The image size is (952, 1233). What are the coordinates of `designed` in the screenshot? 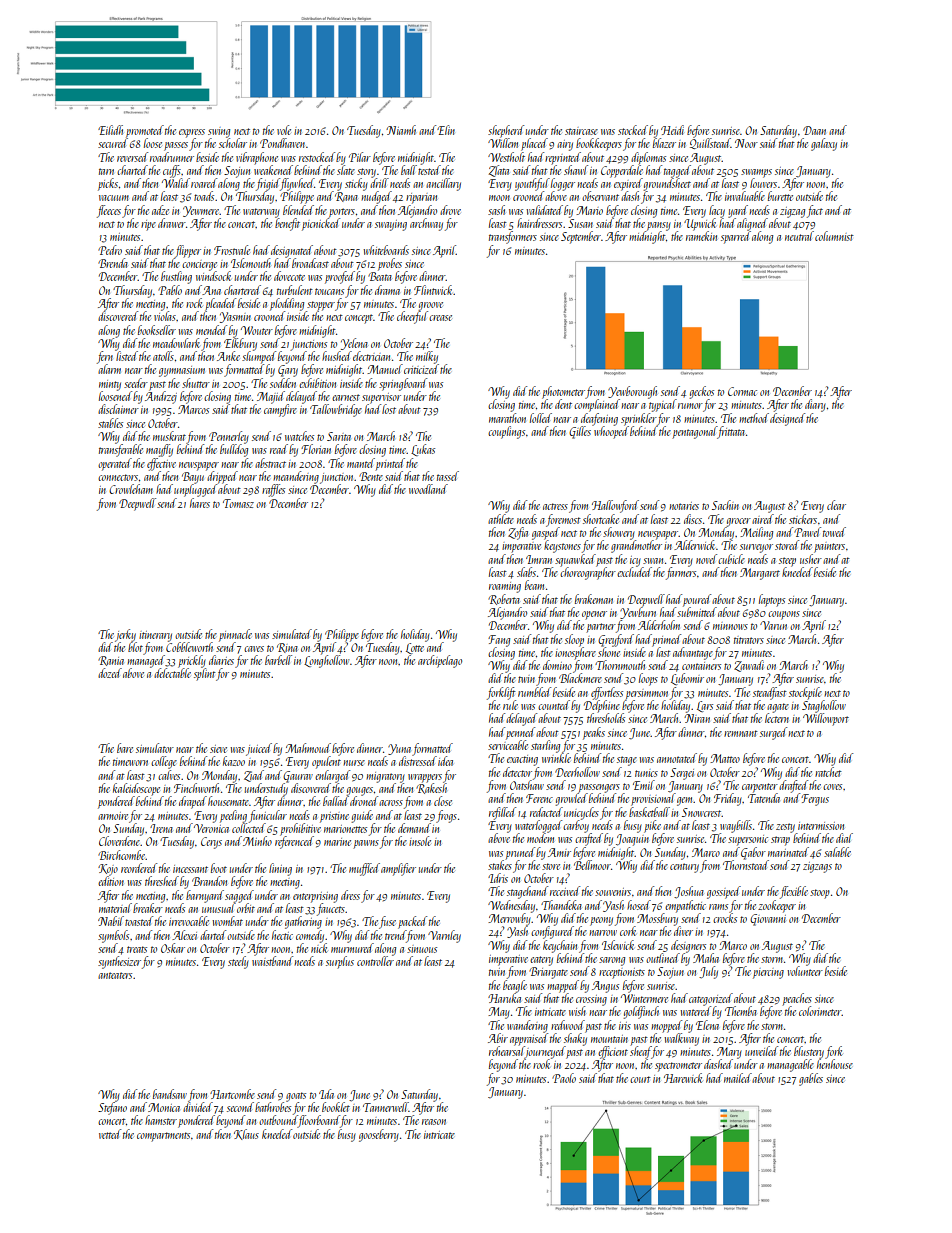 It's located at (787, 419).
